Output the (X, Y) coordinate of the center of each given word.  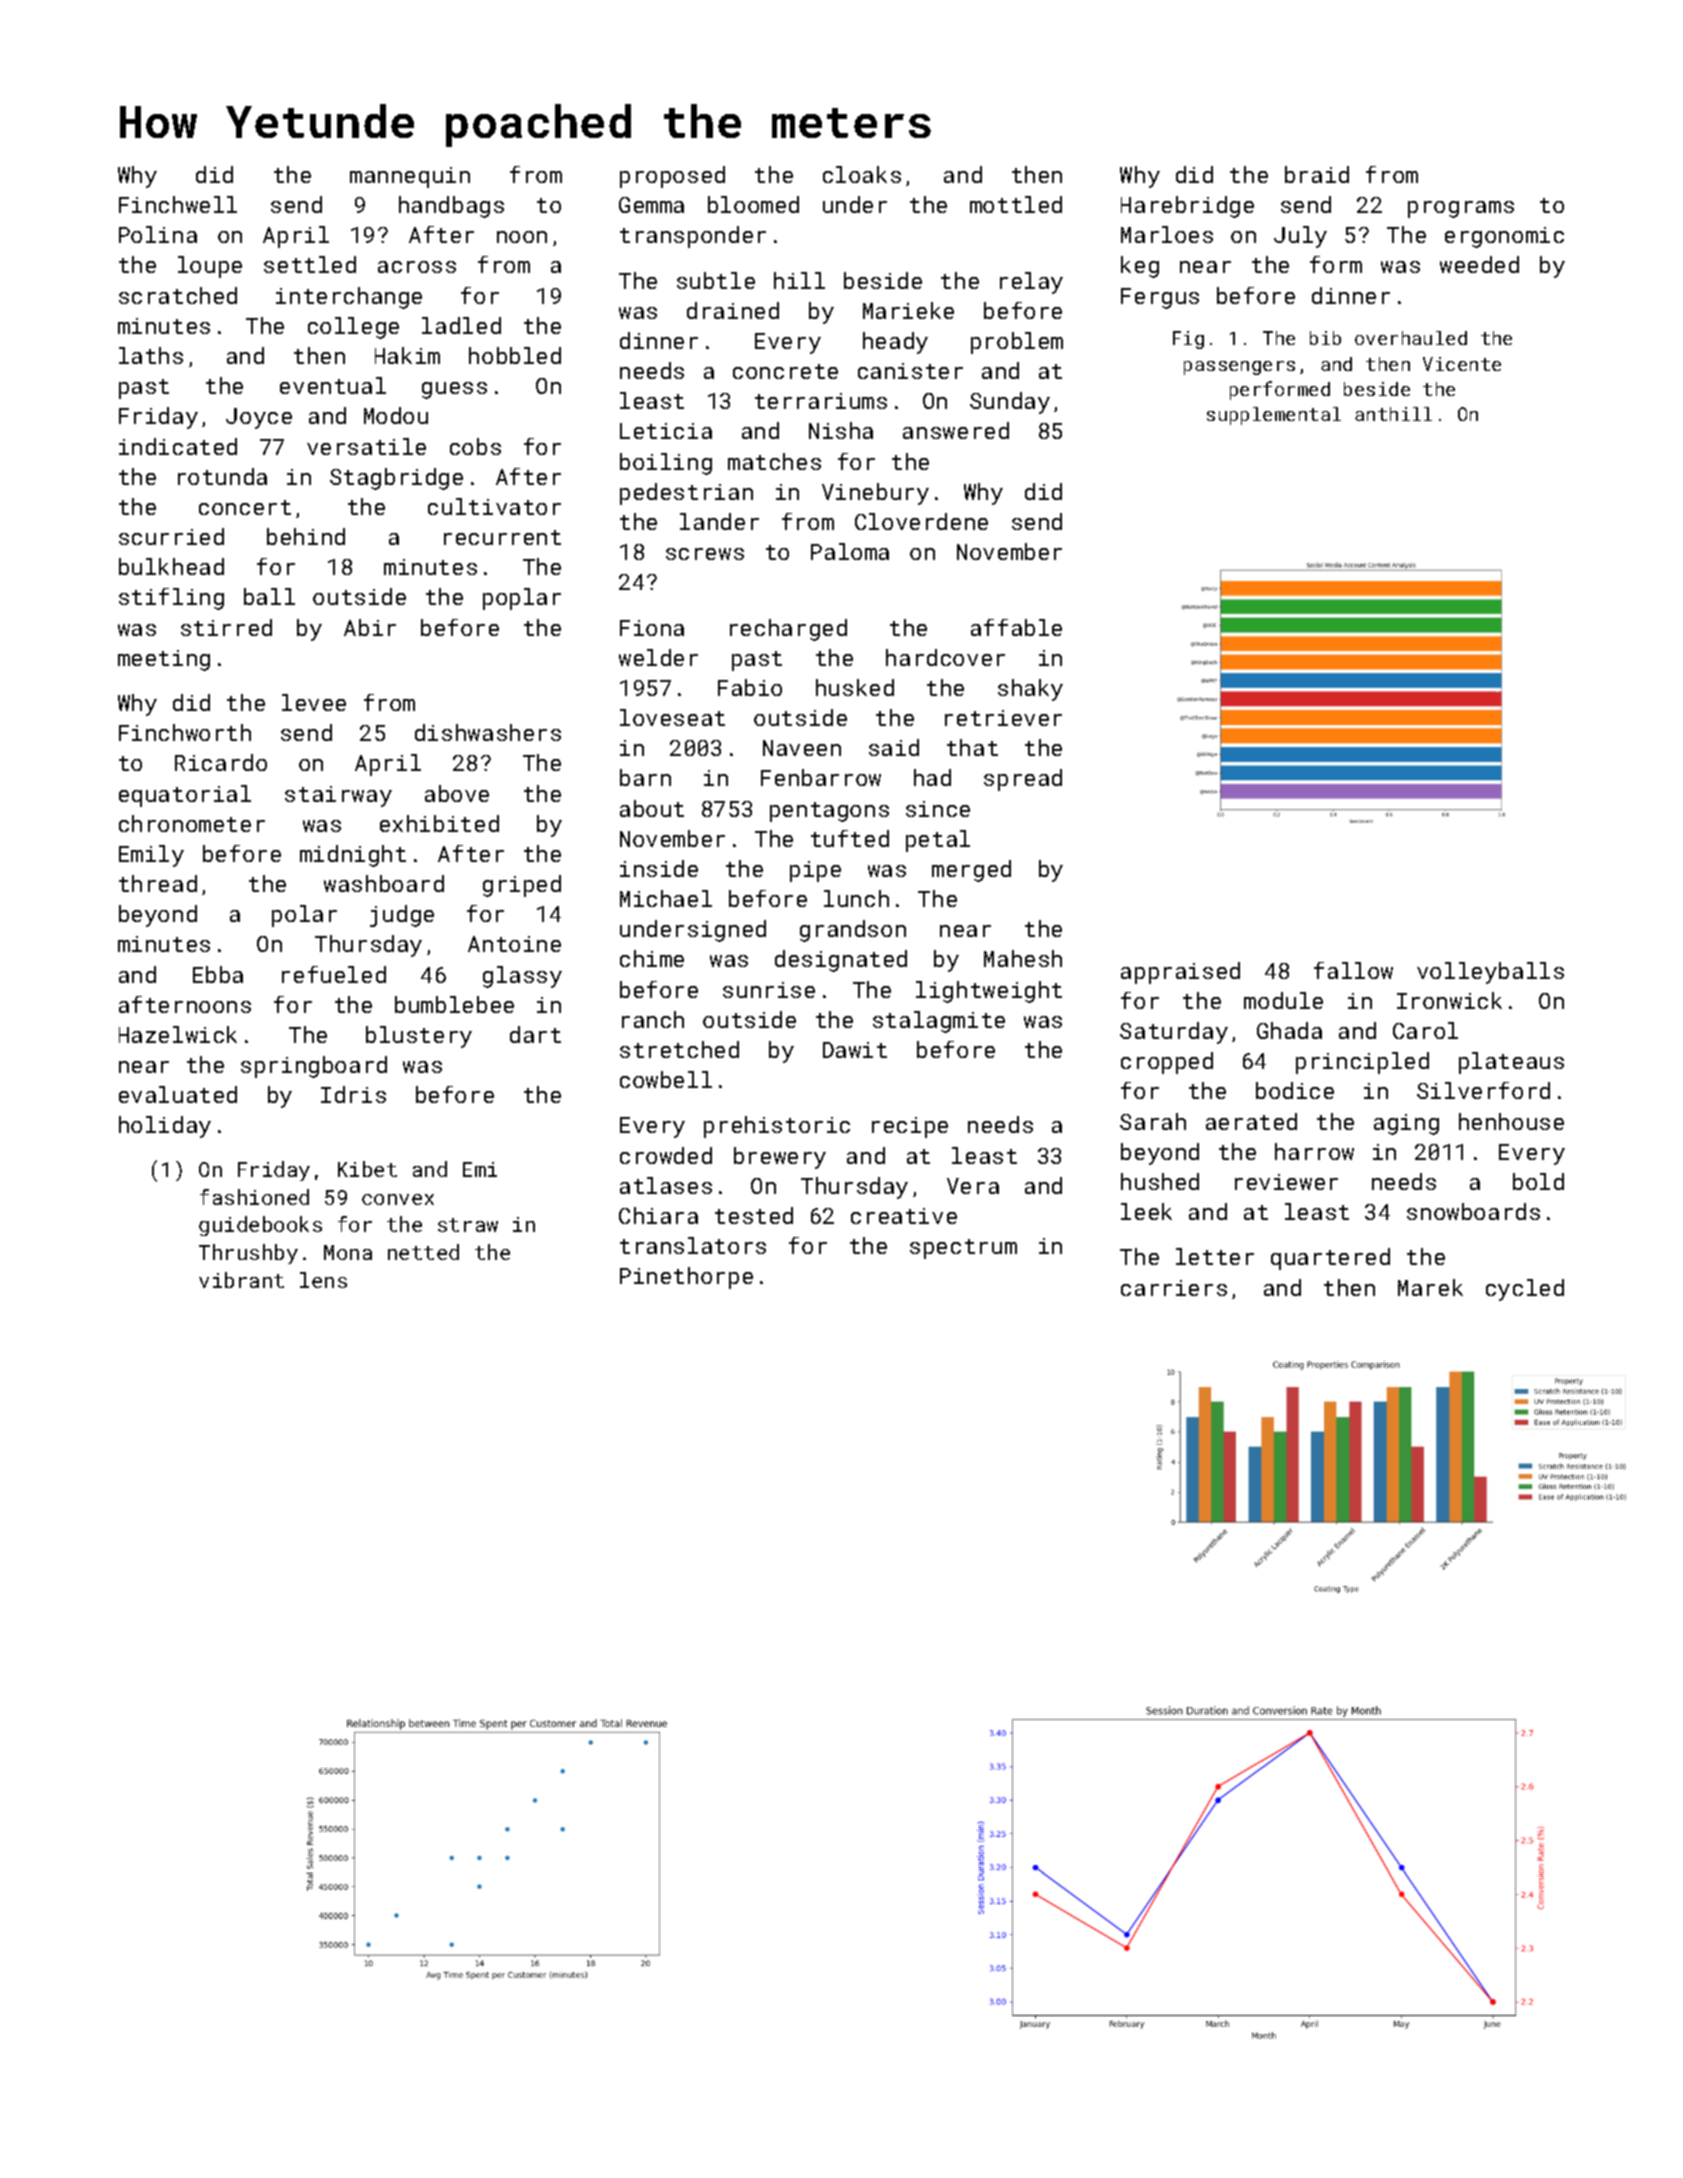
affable (1016, 627)
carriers (1174, 1288)
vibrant (241, 1280)
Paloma (850, 551)
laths (151, 355)
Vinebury (875, 494)
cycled (1525, 1290)
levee (314, 702)
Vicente (1462, 364)
